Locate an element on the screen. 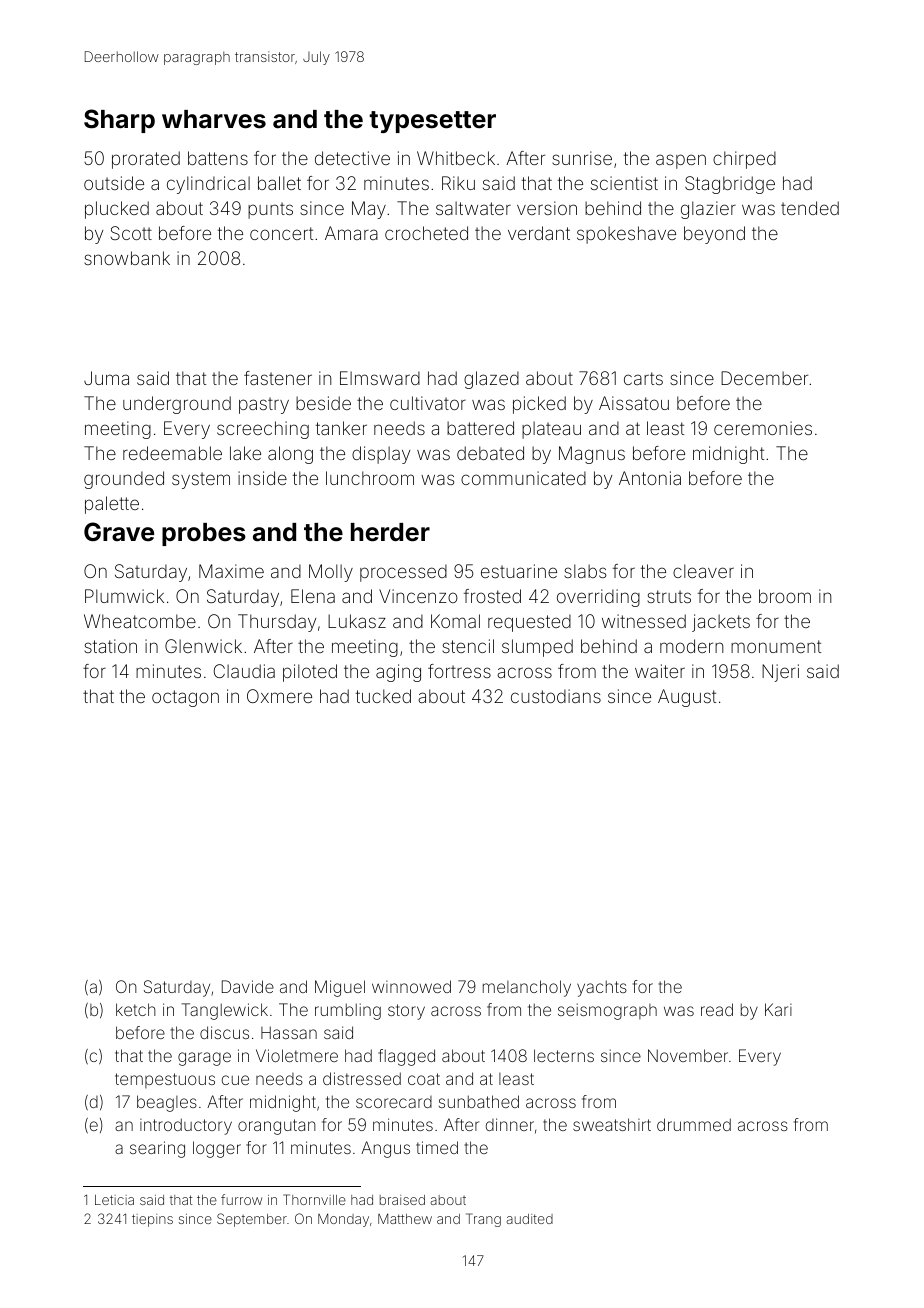 This screenshot has width=924, height=1308. December is located at coordinates (764, 378).
